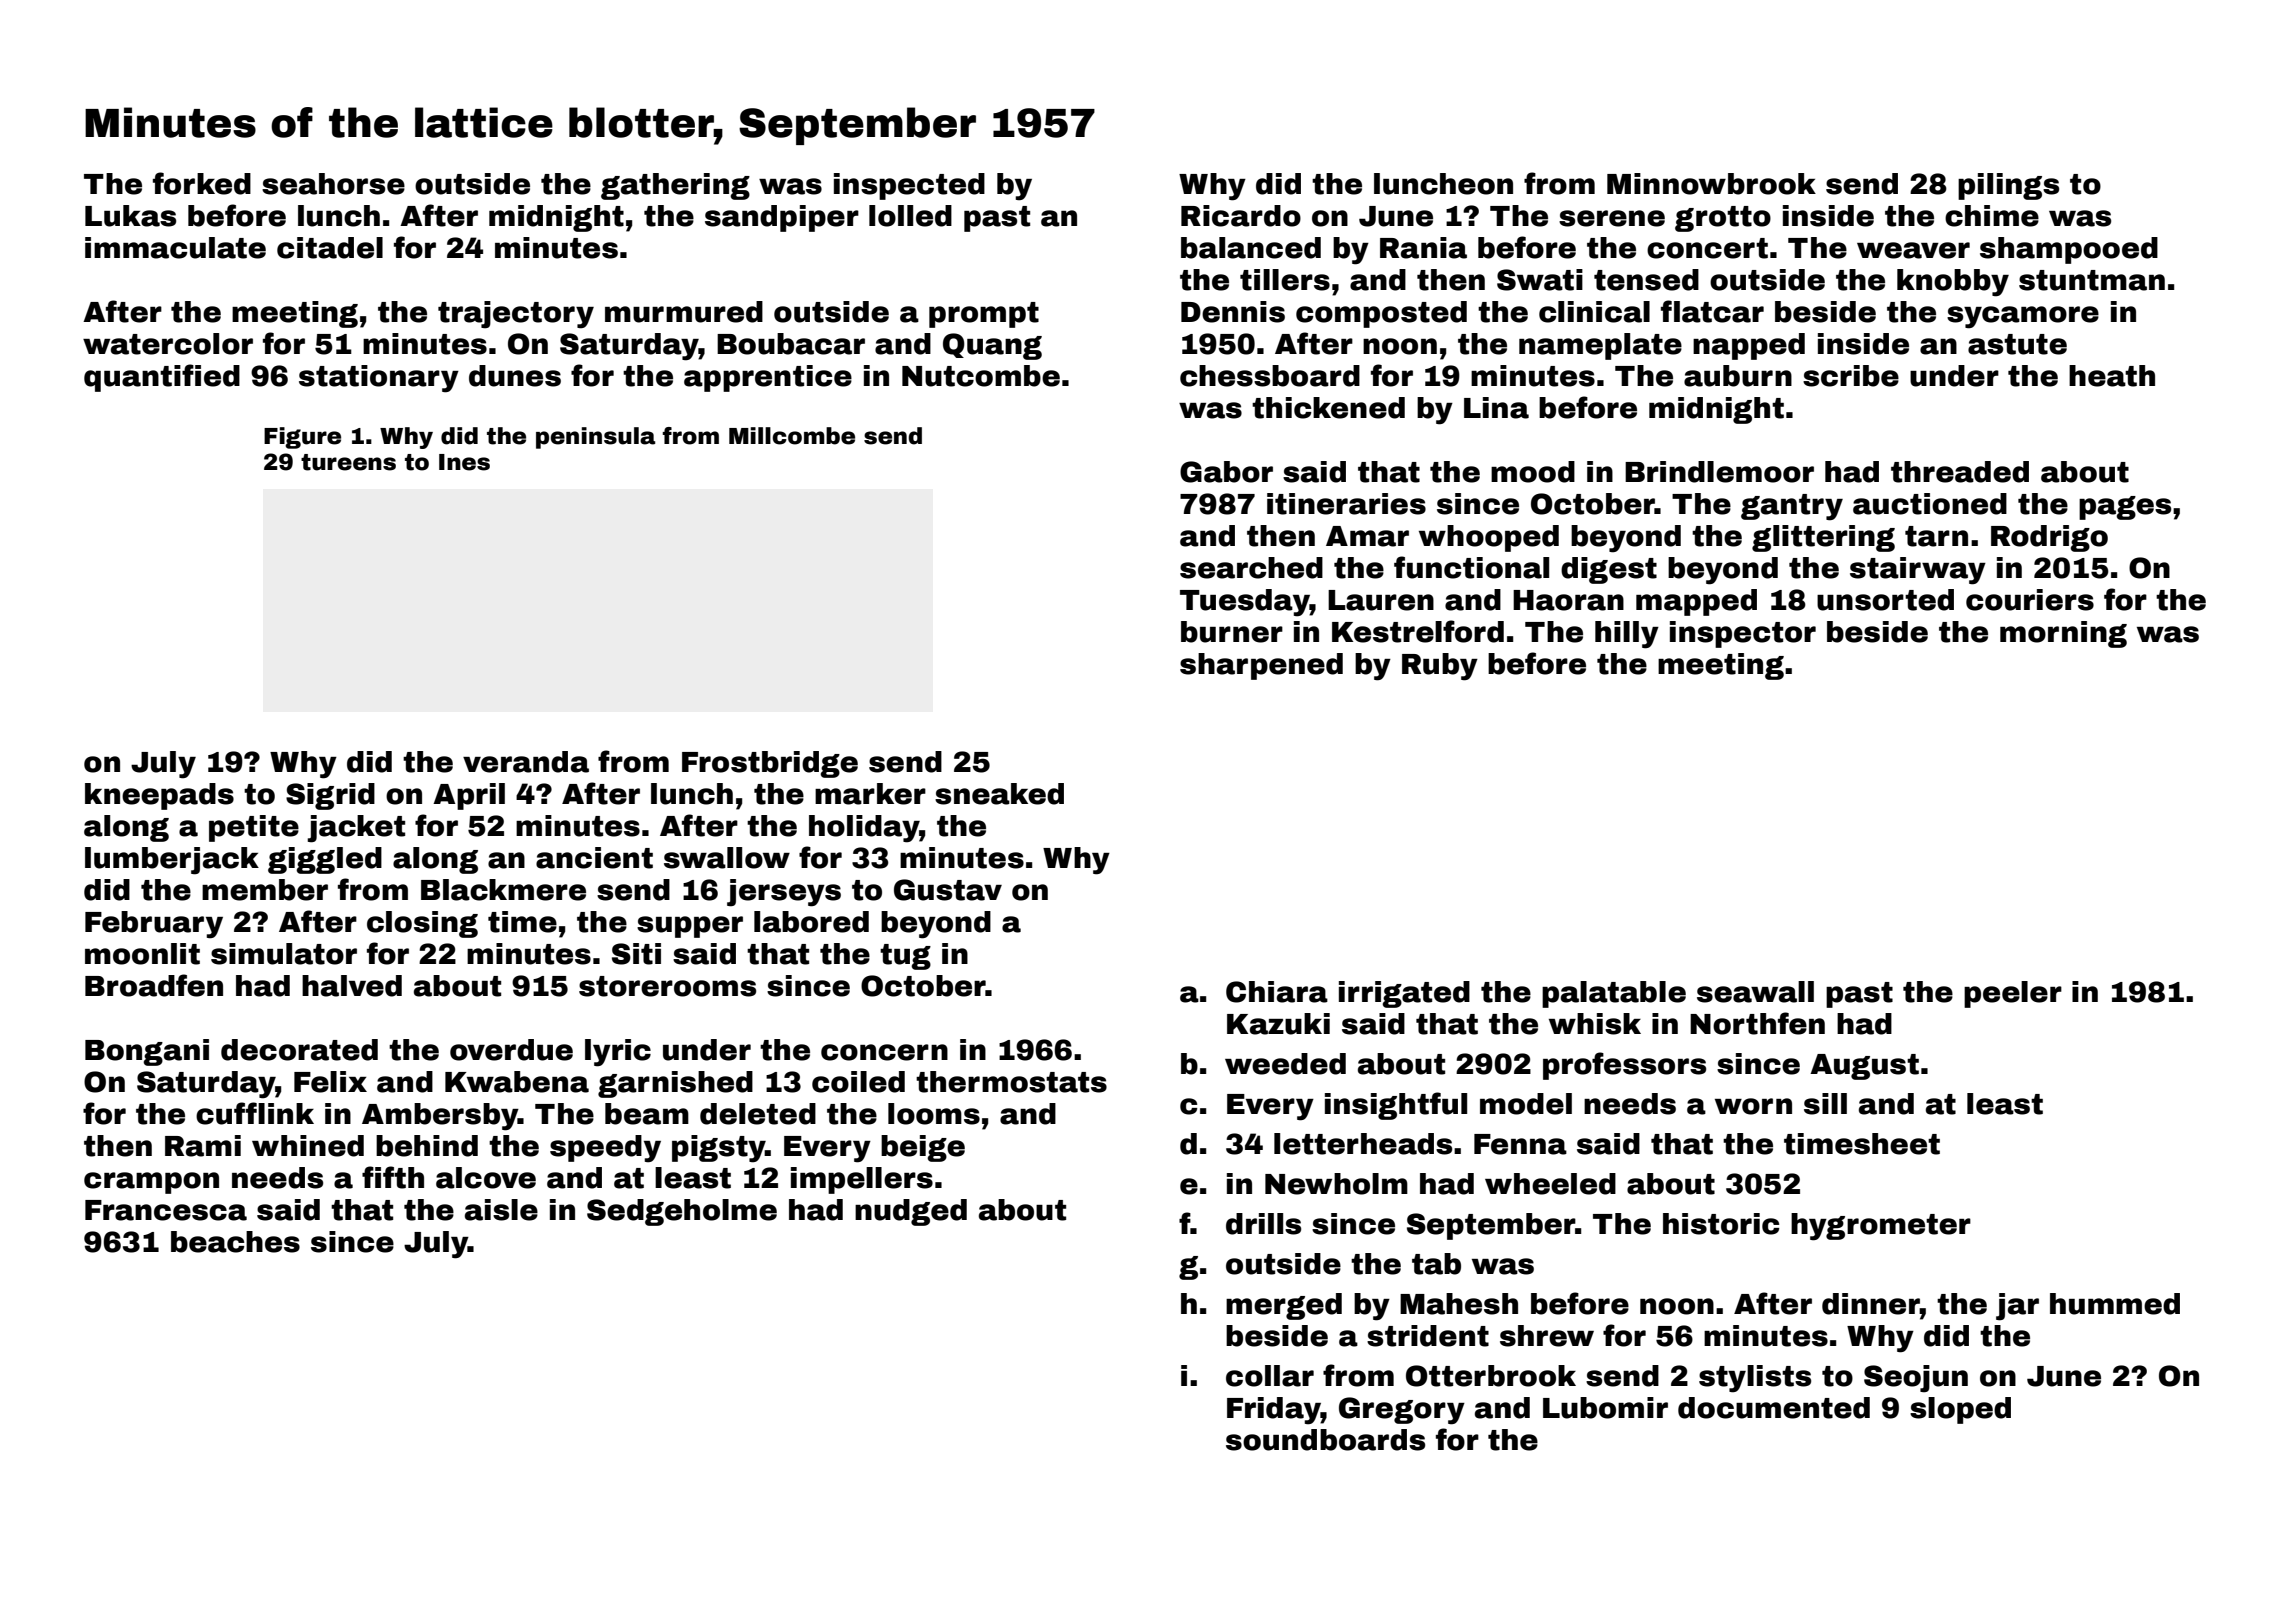 The image size is (2292, 1620). What do you see at coordinates (1825, 1104) in the page?
I see `sill` at bounding box center [1825, 1104].
